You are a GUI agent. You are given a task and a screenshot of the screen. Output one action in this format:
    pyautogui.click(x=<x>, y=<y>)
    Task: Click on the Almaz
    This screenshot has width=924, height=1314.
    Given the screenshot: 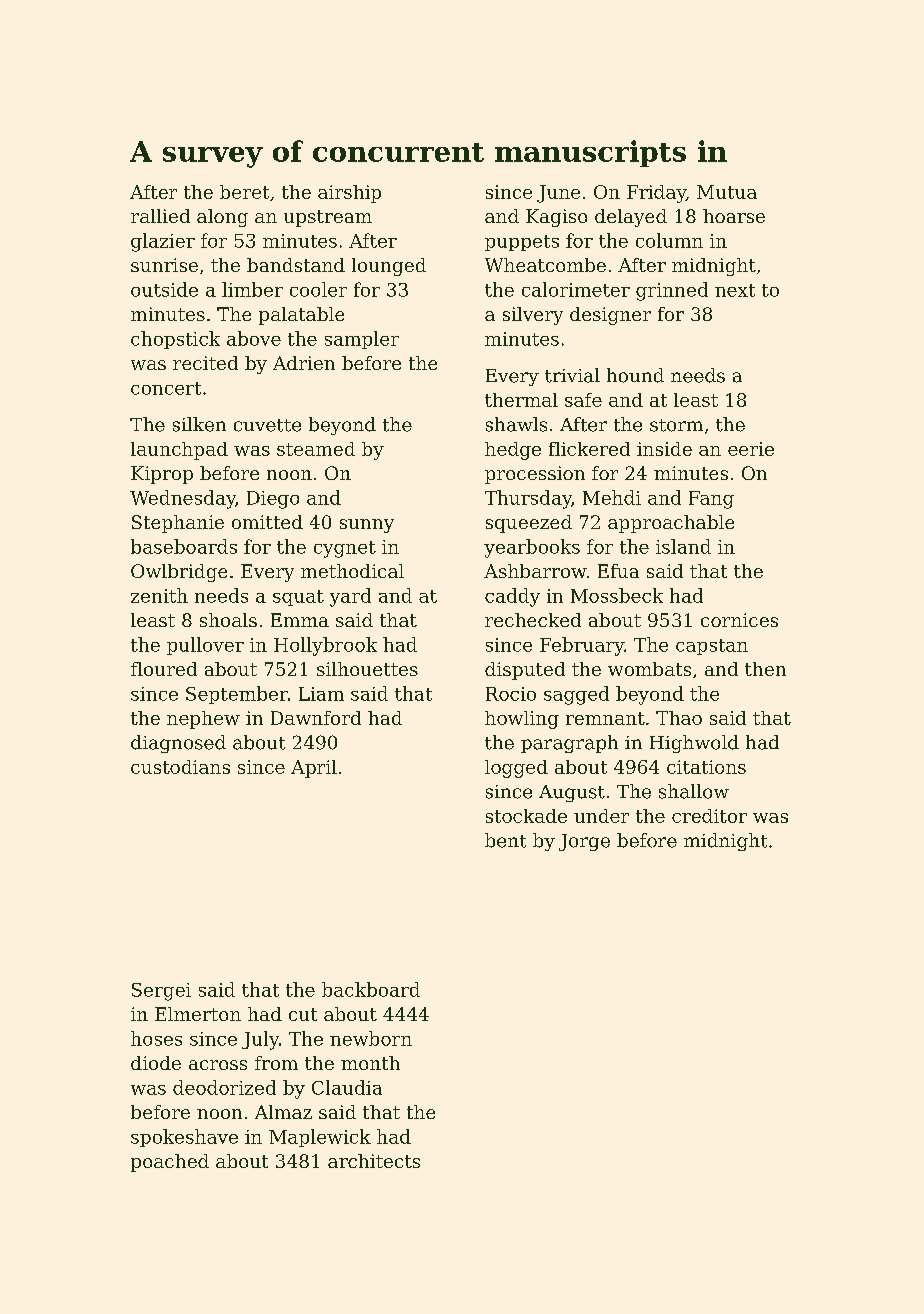 What is the action you would take?
    pyautogui.click(x=283, y=1112)
